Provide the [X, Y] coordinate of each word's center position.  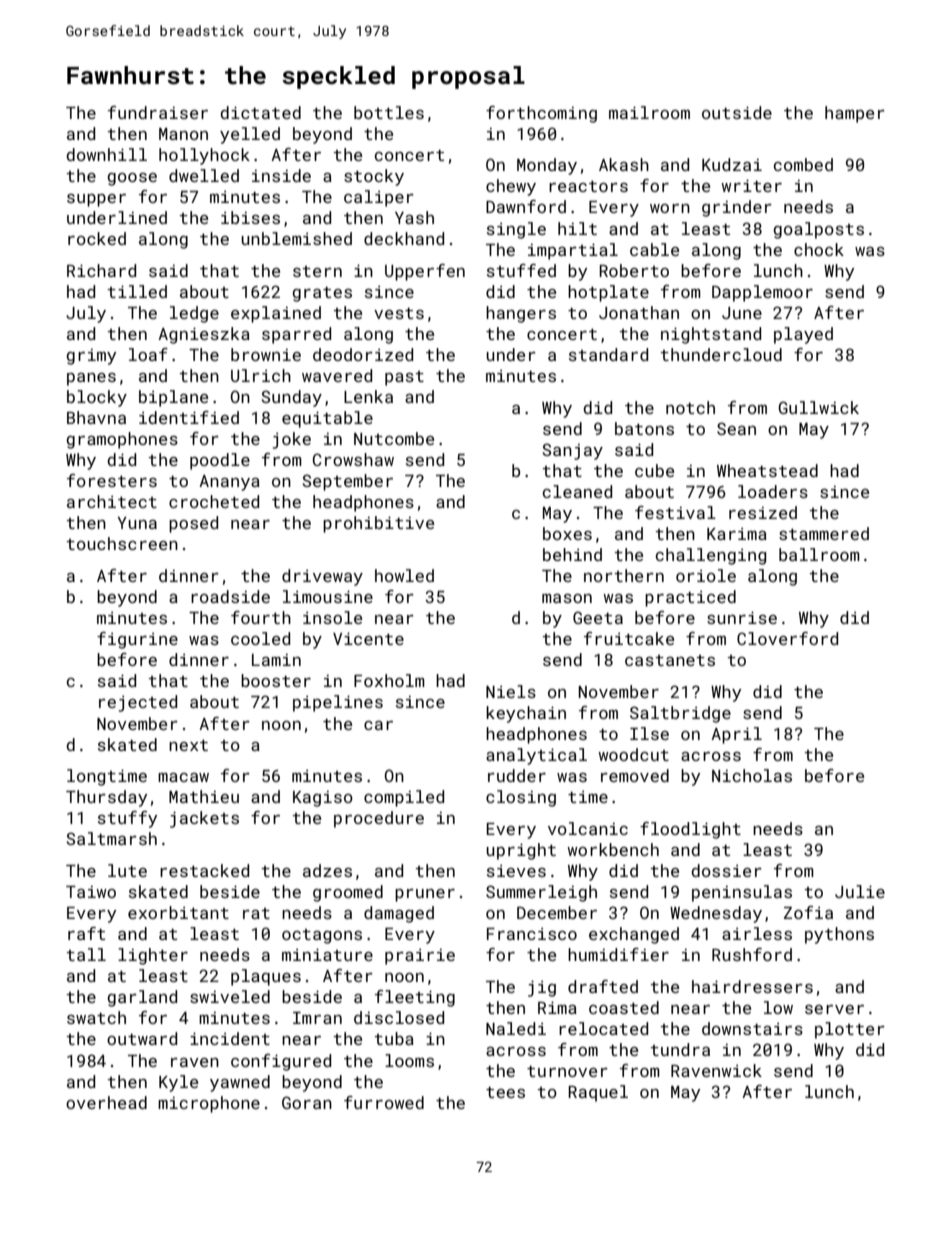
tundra [680, 1049]
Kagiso [323, 799]
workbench [613, 849]
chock [819, 249]
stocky [374, 177]
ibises [250, 217]
